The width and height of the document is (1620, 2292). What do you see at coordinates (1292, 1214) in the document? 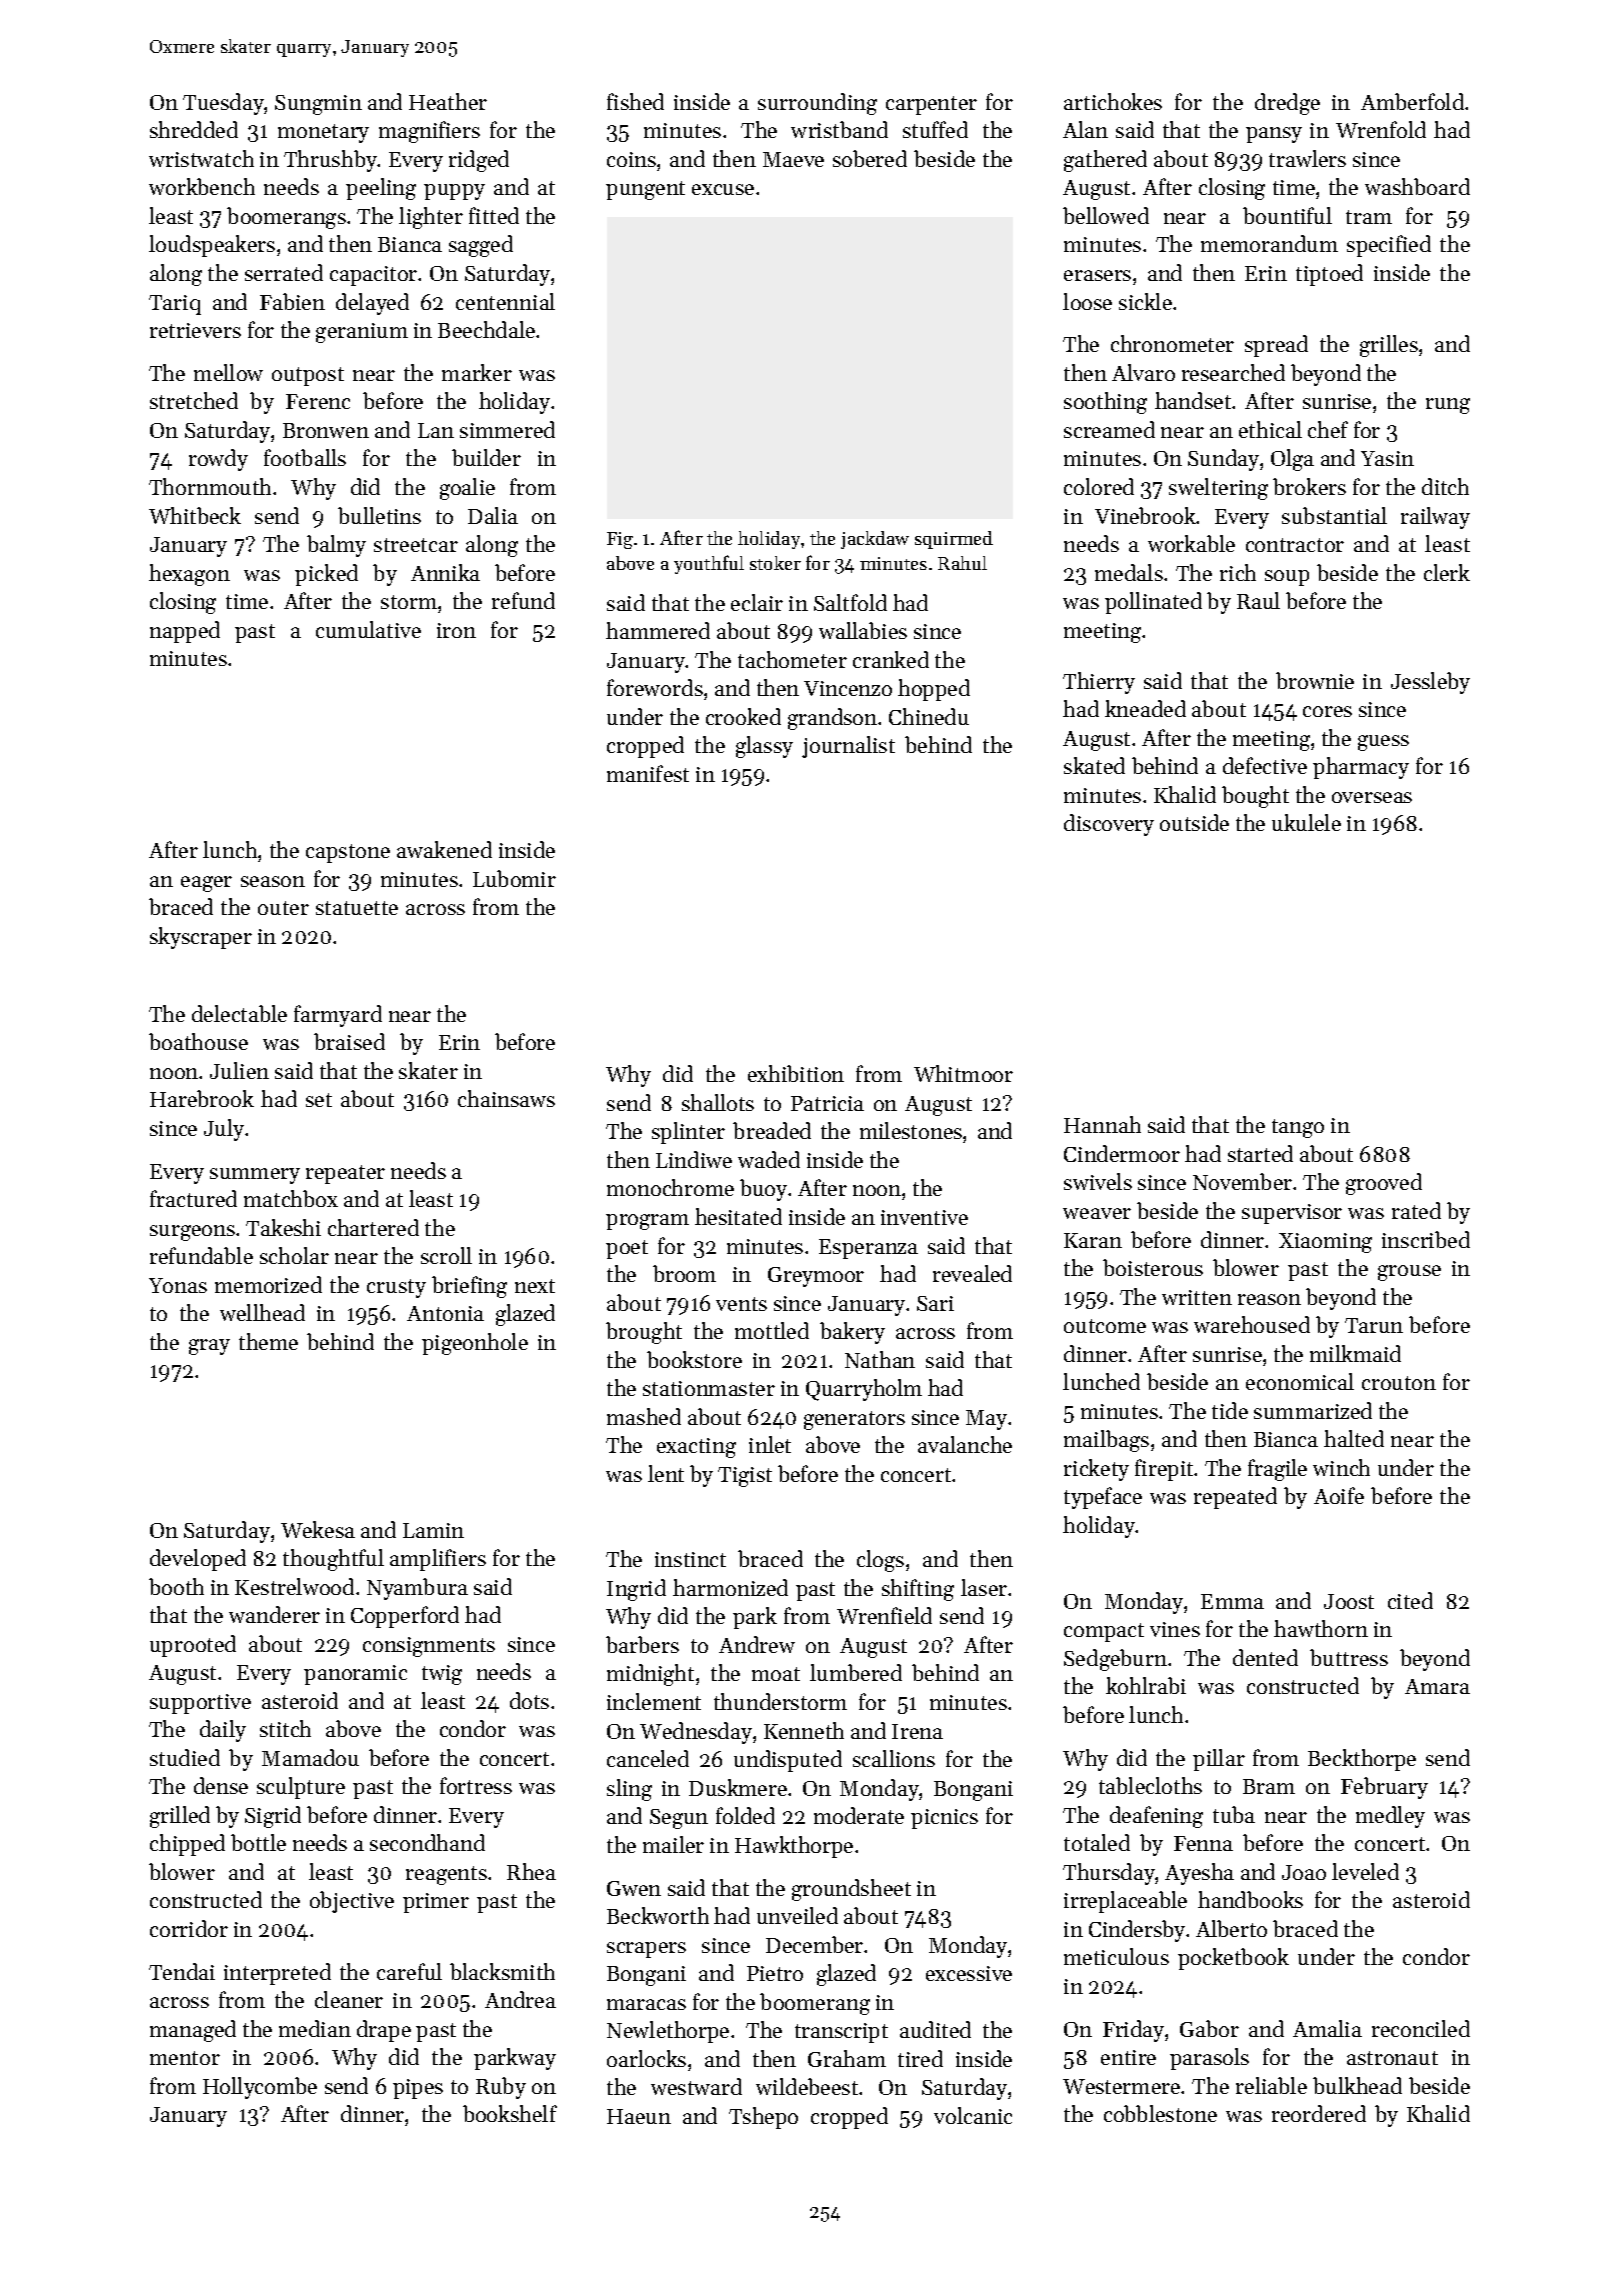
I see `supervisor` at bounding box center [1292, 1214].
